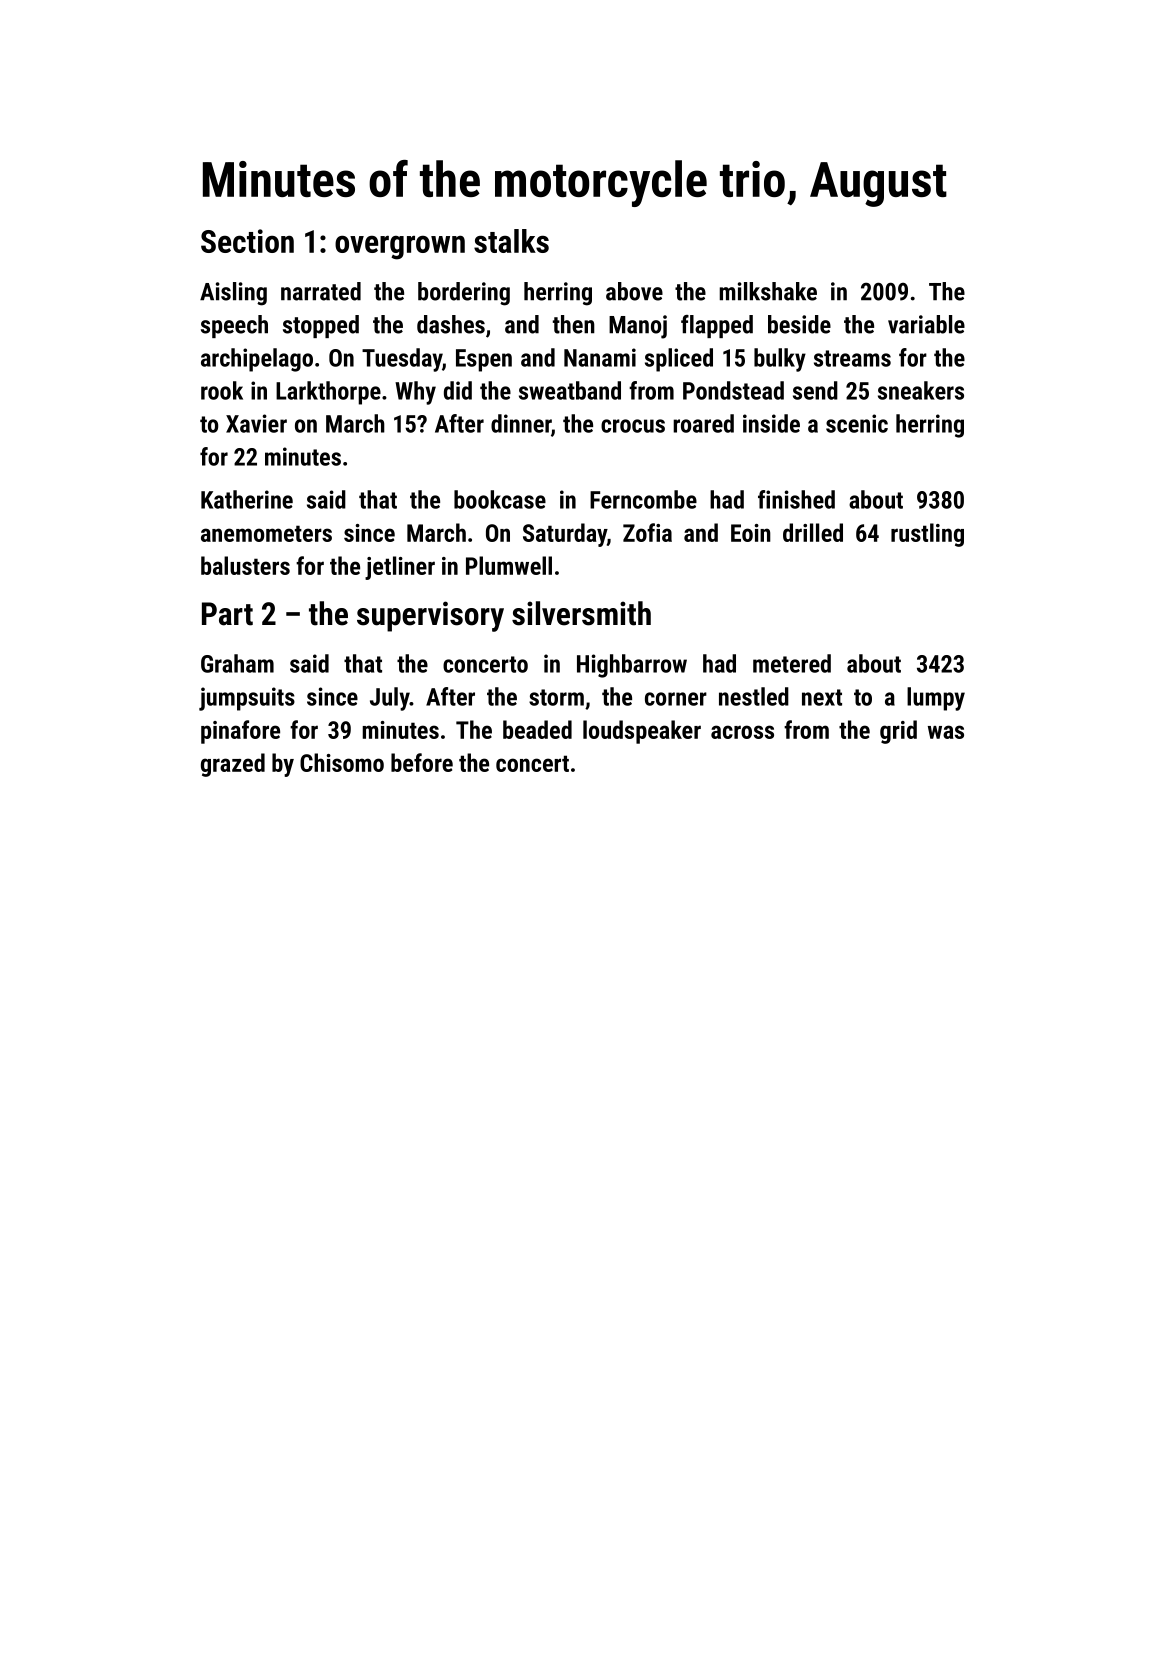  I want to click on stalks, so click(511, 241).
